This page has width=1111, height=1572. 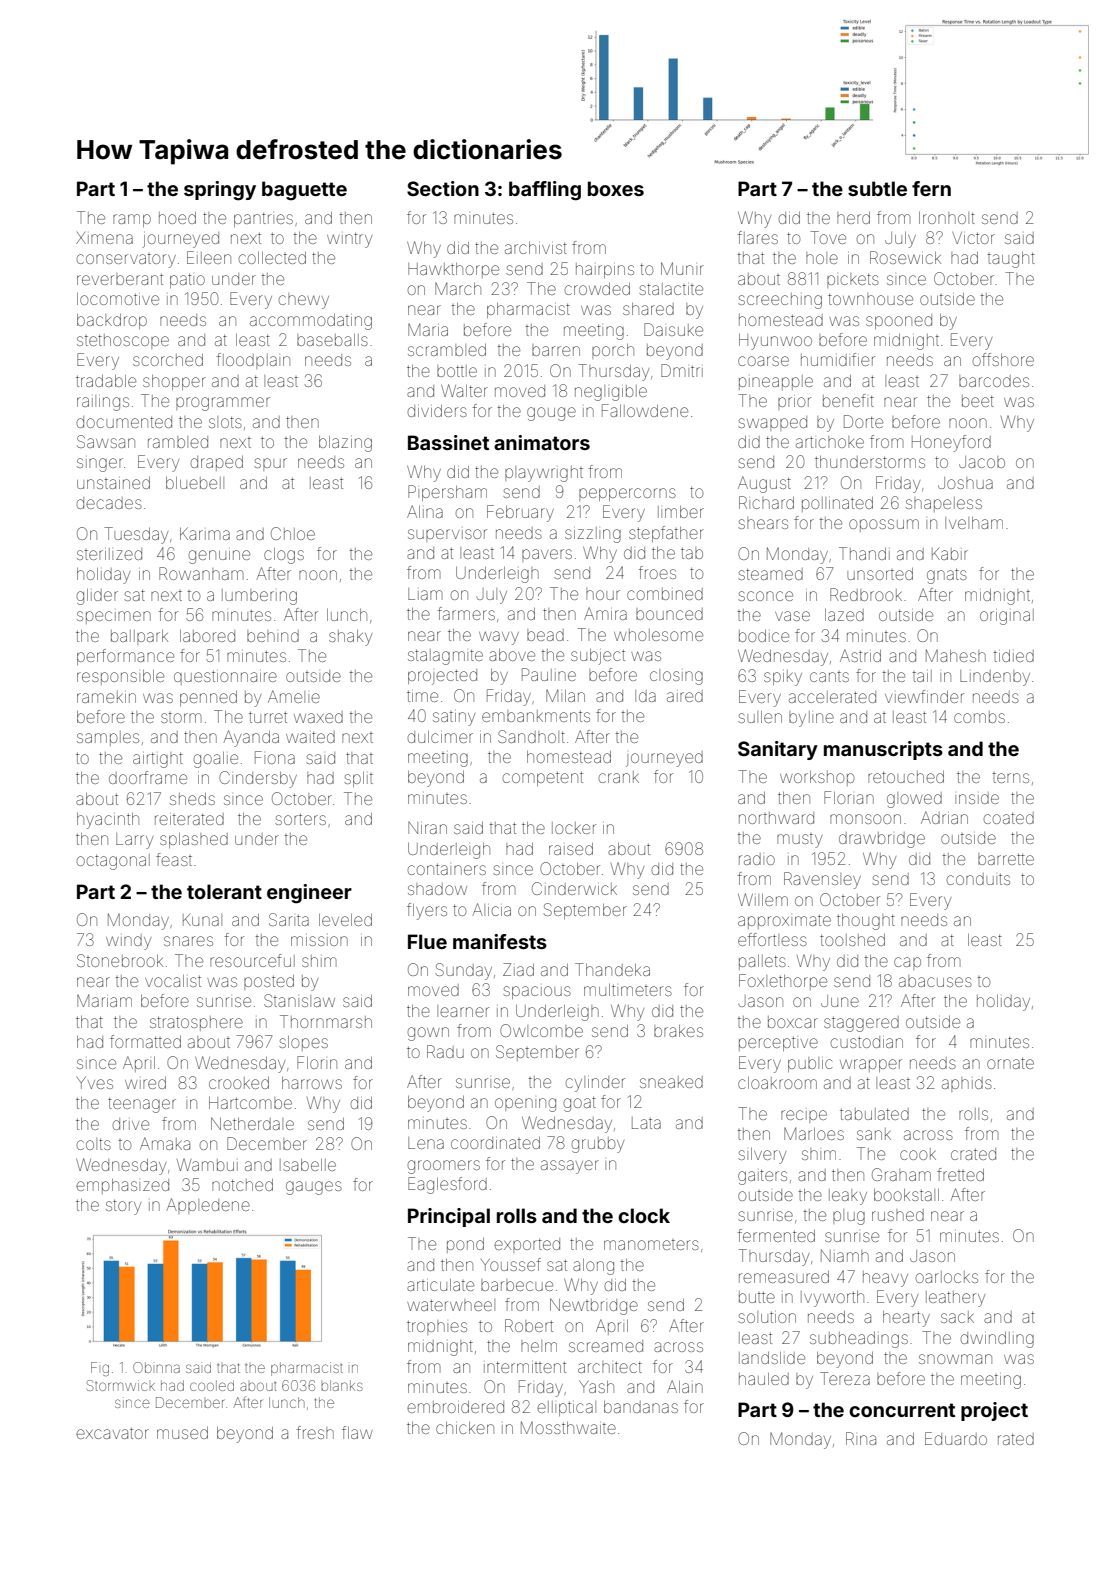 What do you see at coordinates (220, 191) in the page?
I see `springy` at bounding box center [220, 191].
